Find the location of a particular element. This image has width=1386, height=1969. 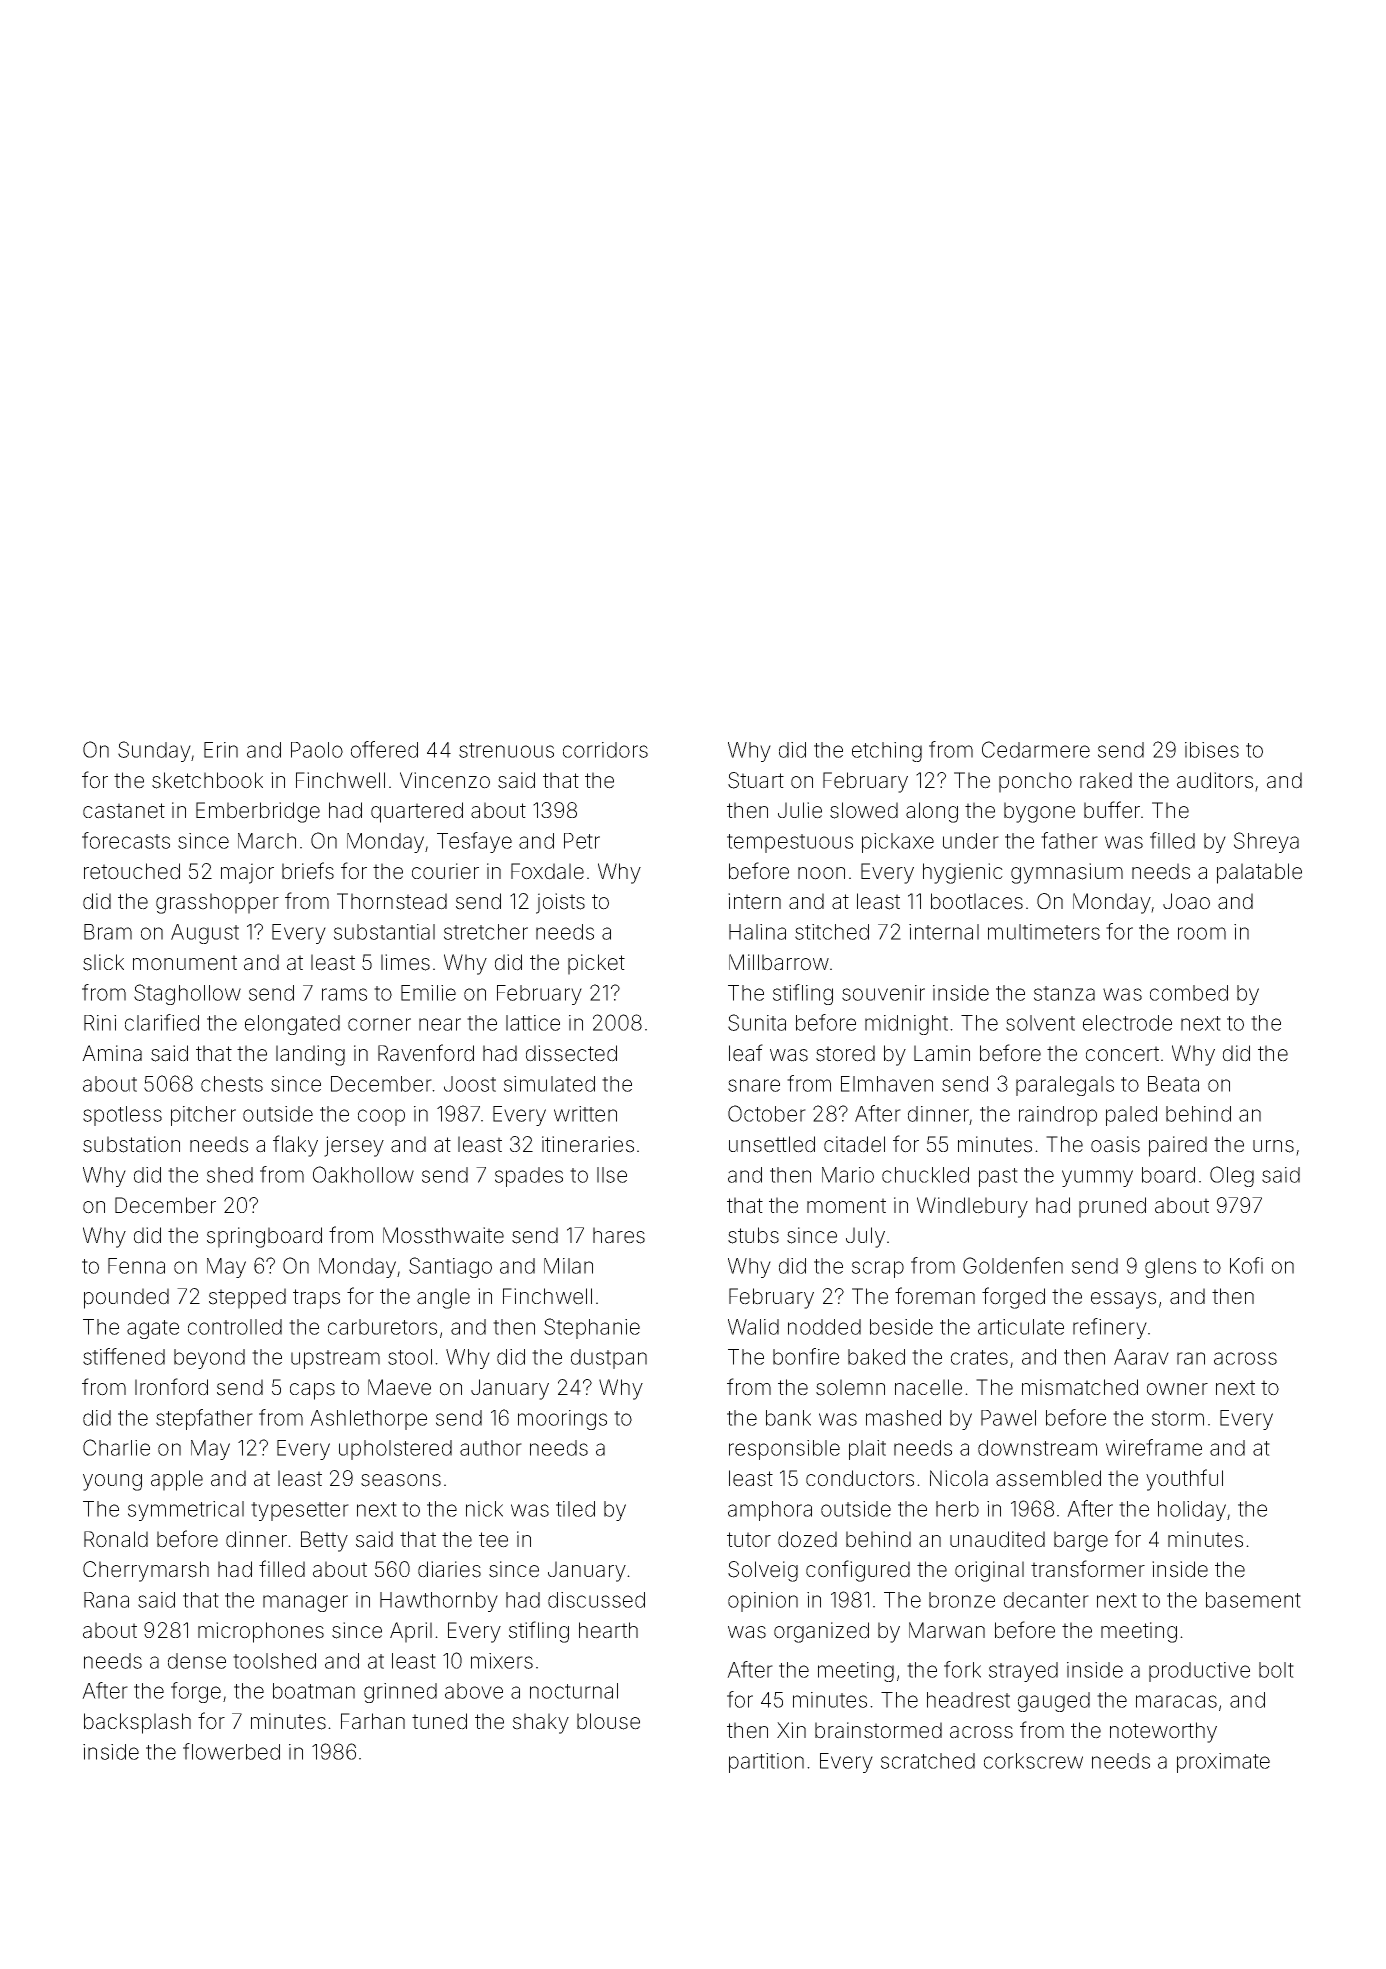

corridors is located at coordinates (605, 750).
